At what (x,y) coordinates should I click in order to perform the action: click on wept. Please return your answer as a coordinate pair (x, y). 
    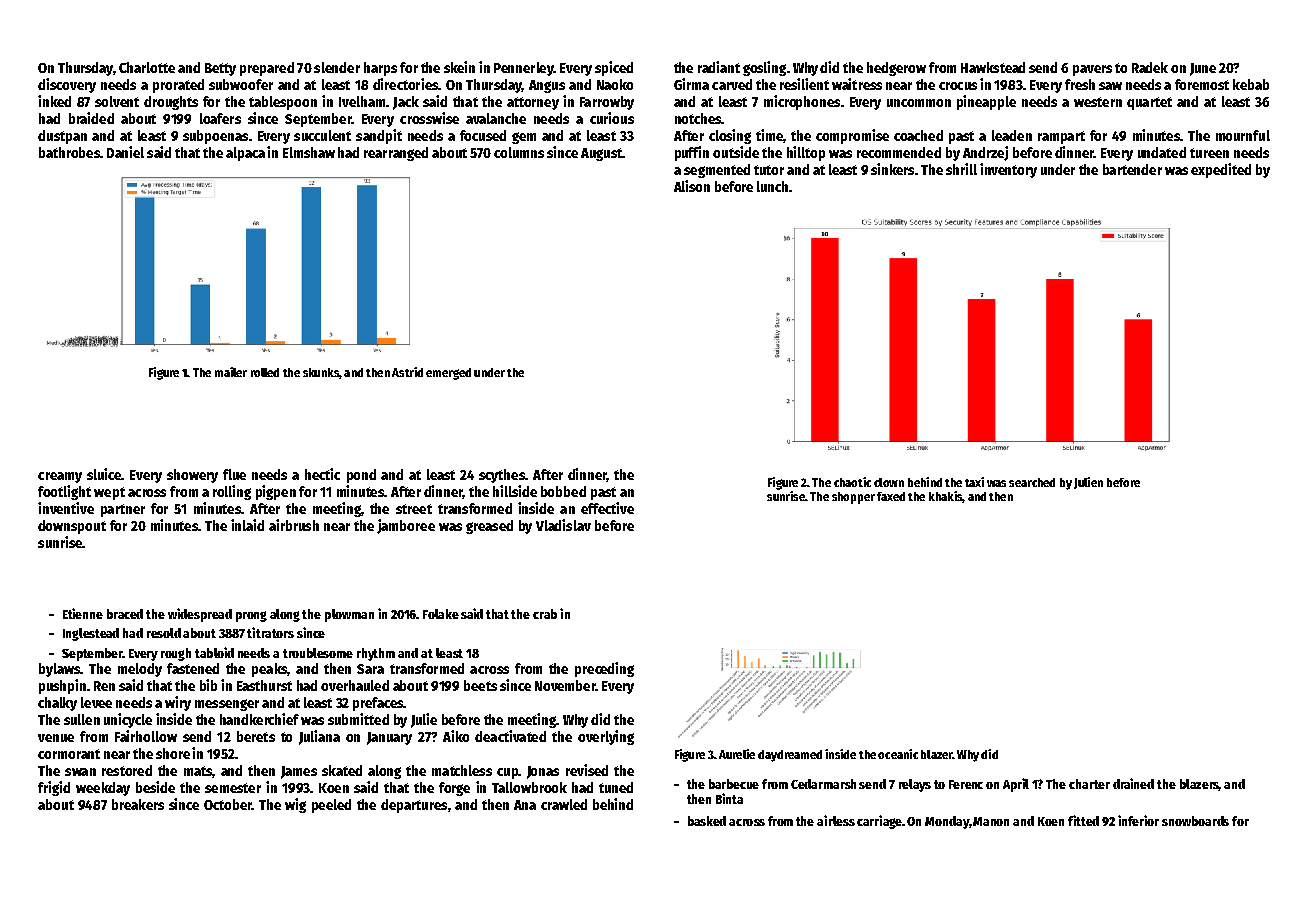
    Looking at the image, I should click on (109, 493).
